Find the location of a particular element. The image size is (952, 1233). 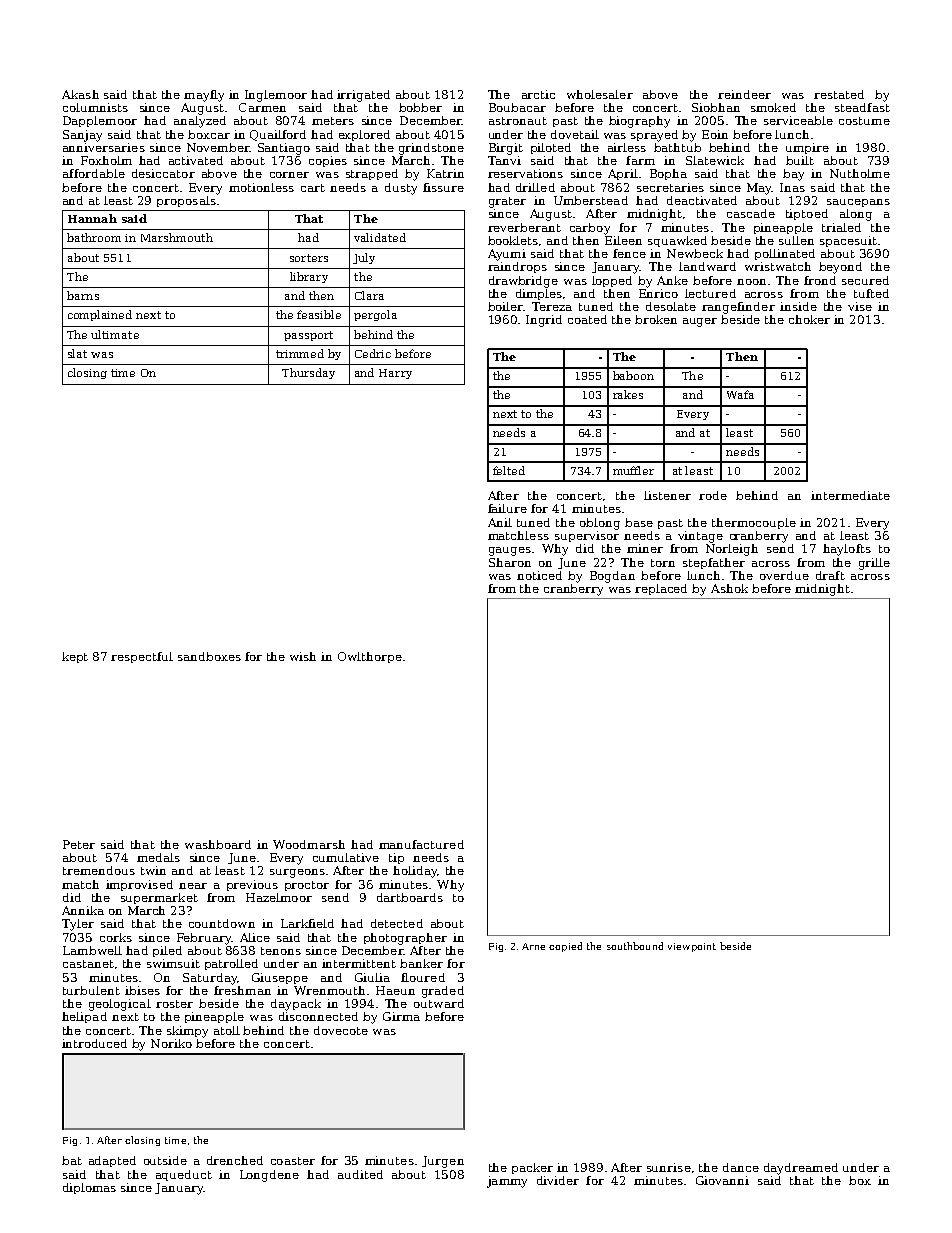

restated is located at coordinates (839, 94).
